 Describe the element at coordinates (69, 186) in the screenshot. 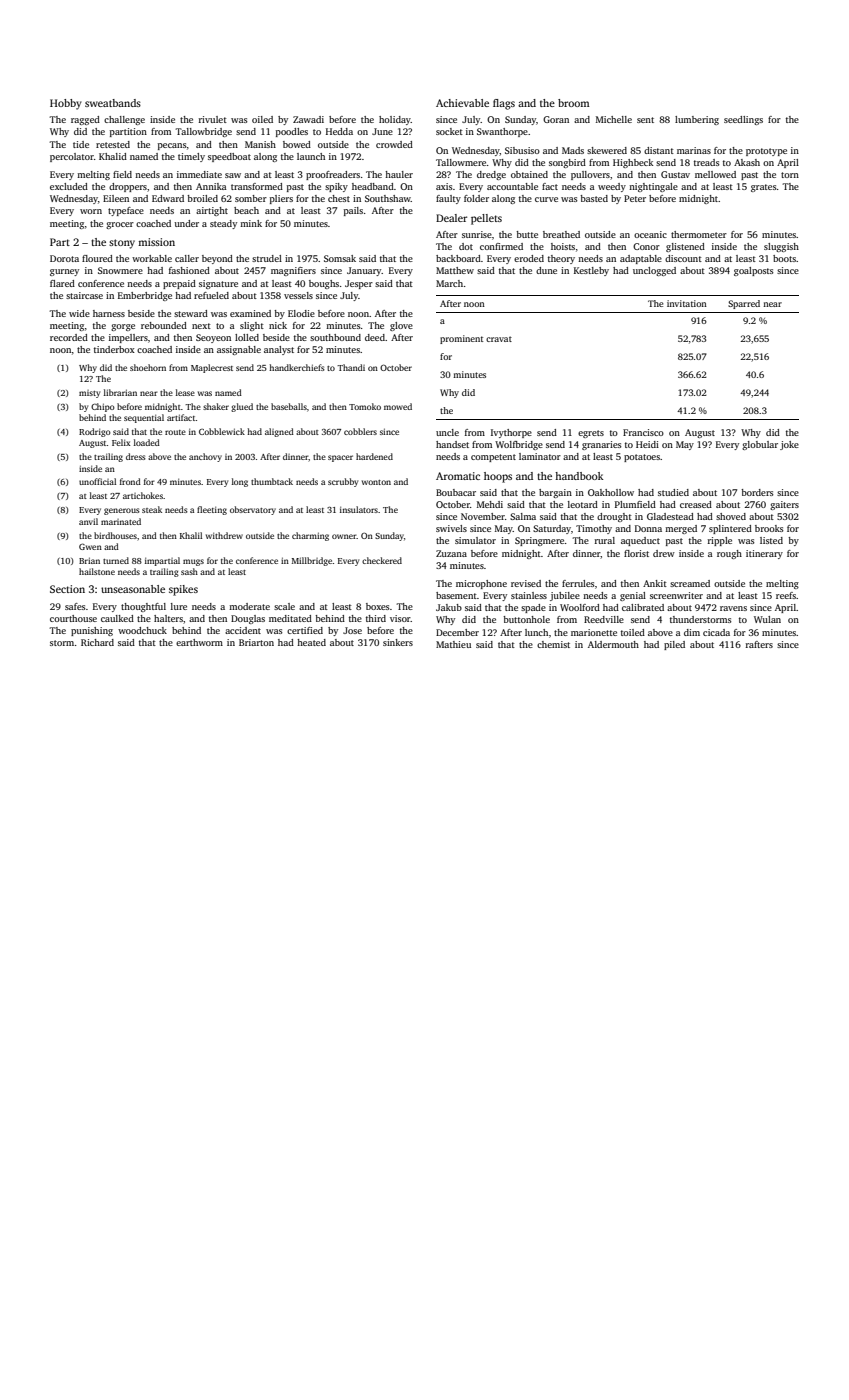

I see `excluded` at that location.
